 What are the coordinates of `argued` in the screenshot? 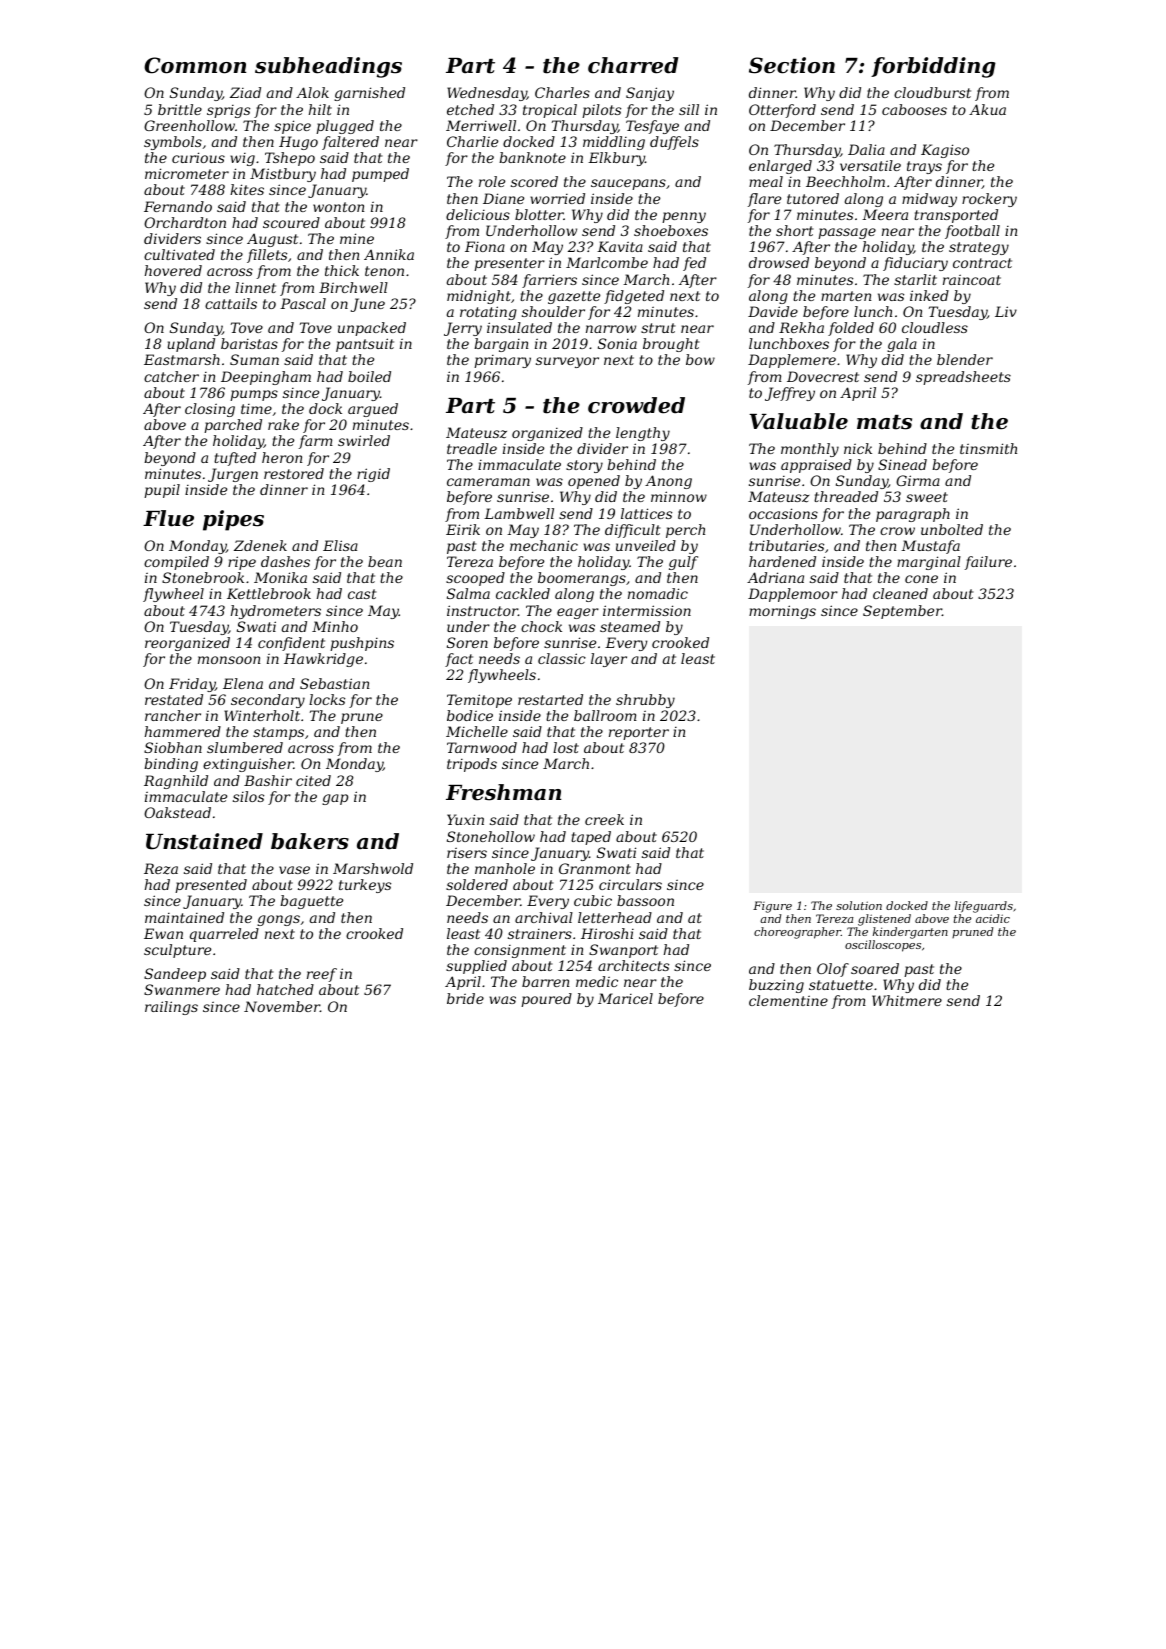 It's located at (373, 410).
